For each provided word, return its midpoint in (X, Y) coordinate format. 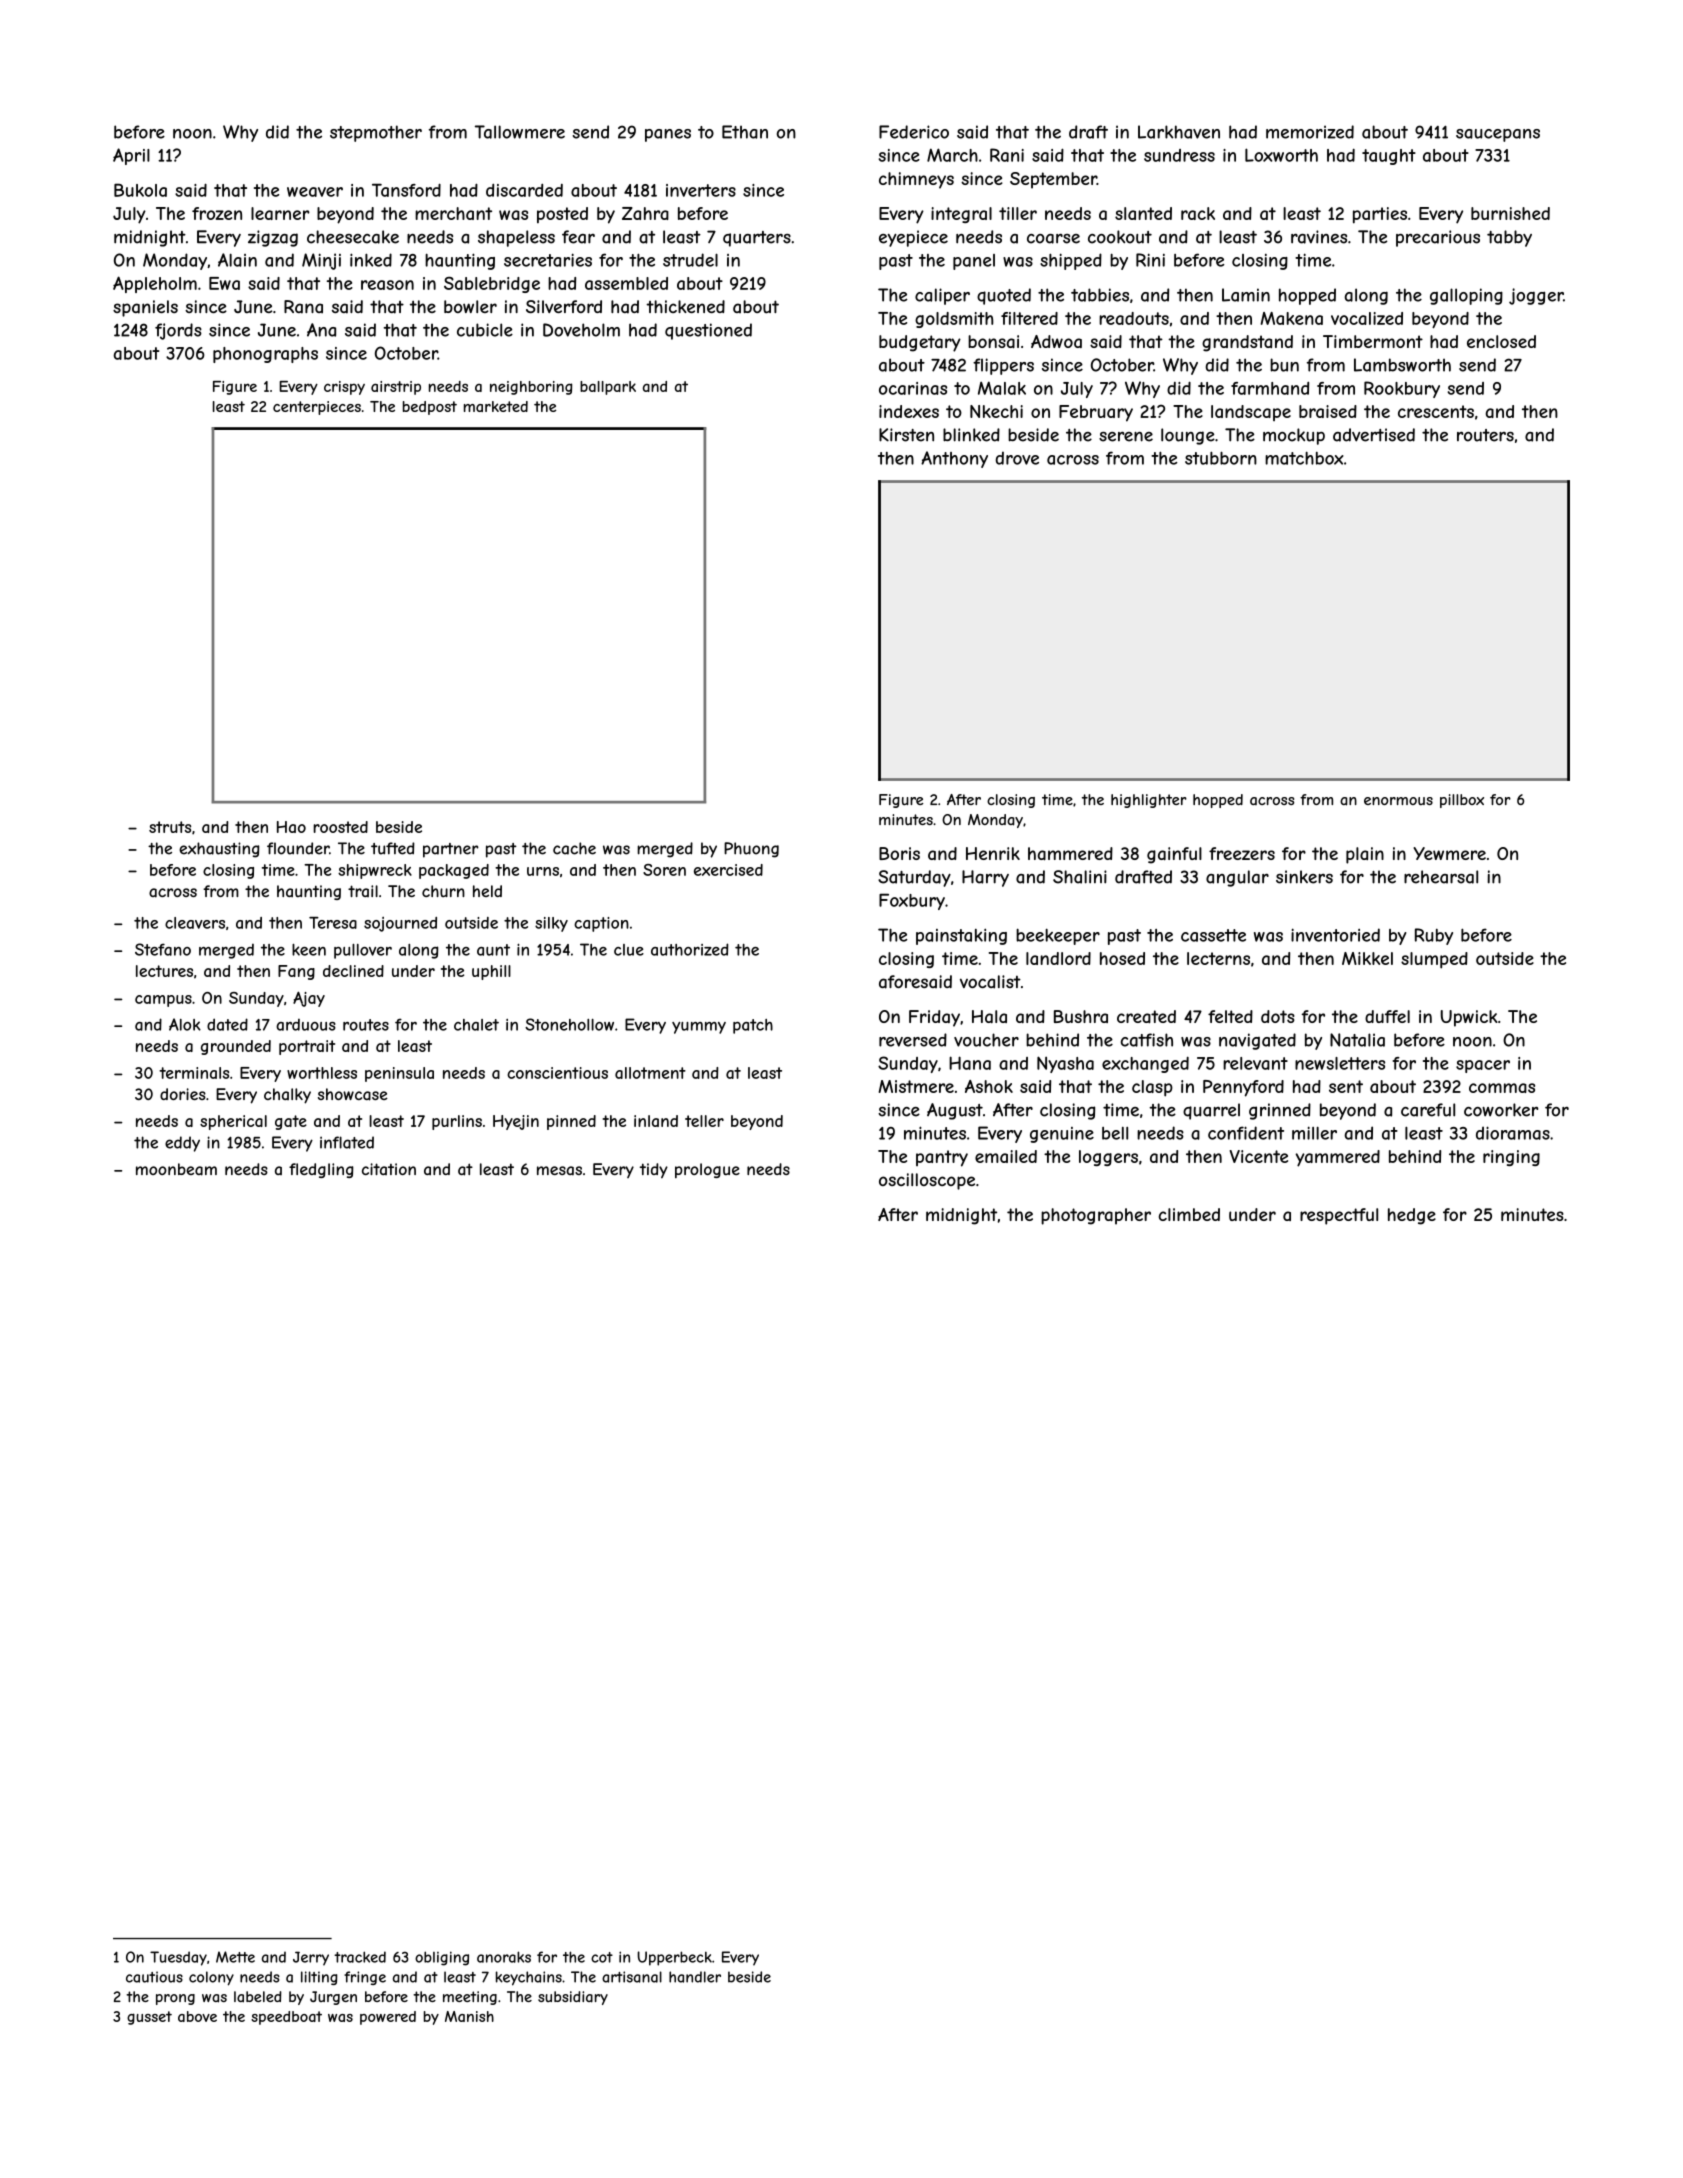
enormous (1398, 801)
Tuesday (178, 1958)
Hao (291, 827)
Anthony (954, 459)
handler (695, 1977)
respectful (1339, 1216)
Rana (303, 307)
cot (602, 1957)
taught (1389, 157)
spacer (1483, 1066)
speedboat (286, 2018)
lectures (164, 971)
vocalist (990, 982)
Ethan (745, 132)
